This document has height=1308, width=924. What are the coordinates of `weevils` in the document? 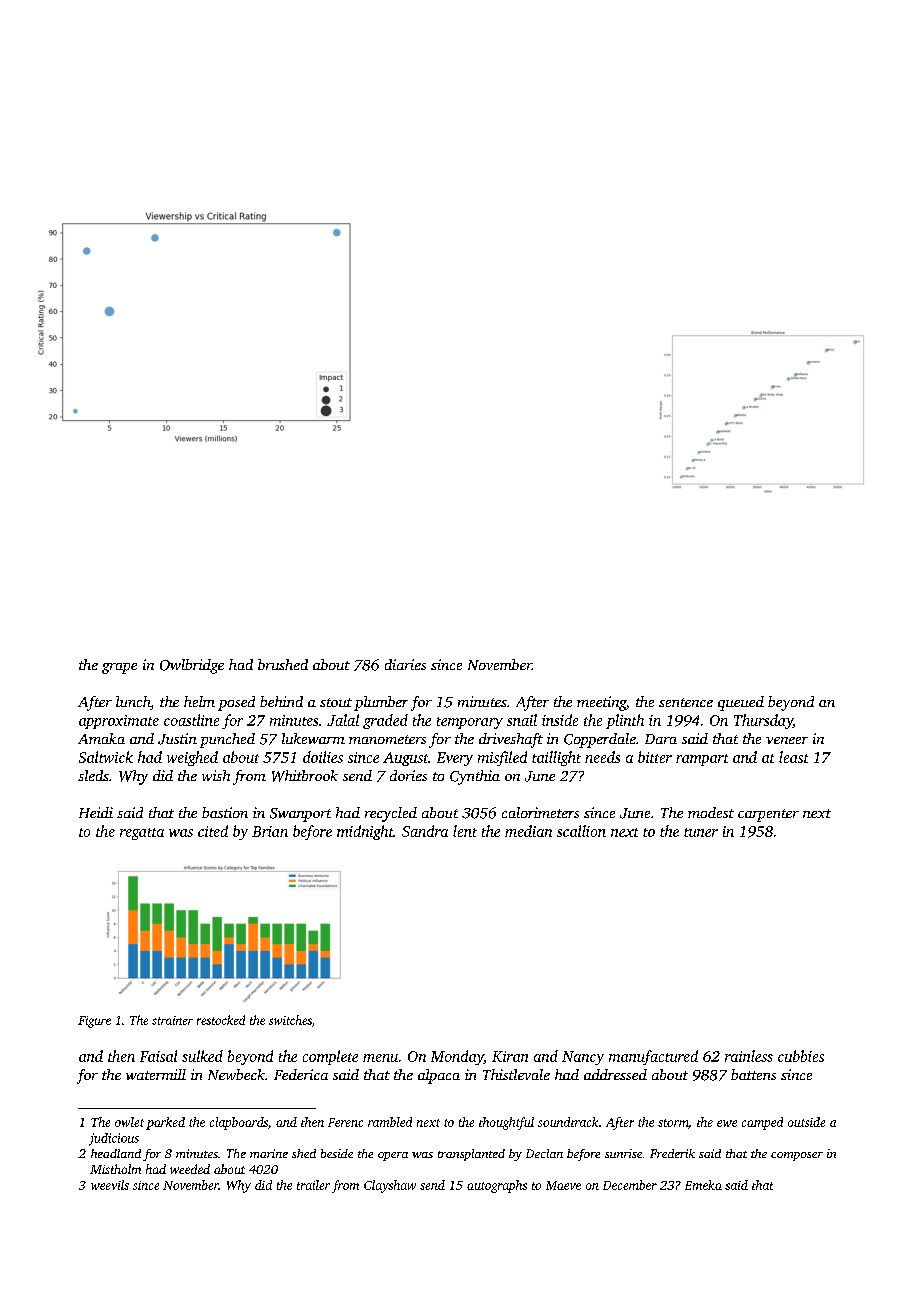 It's located at (110, 1185).
